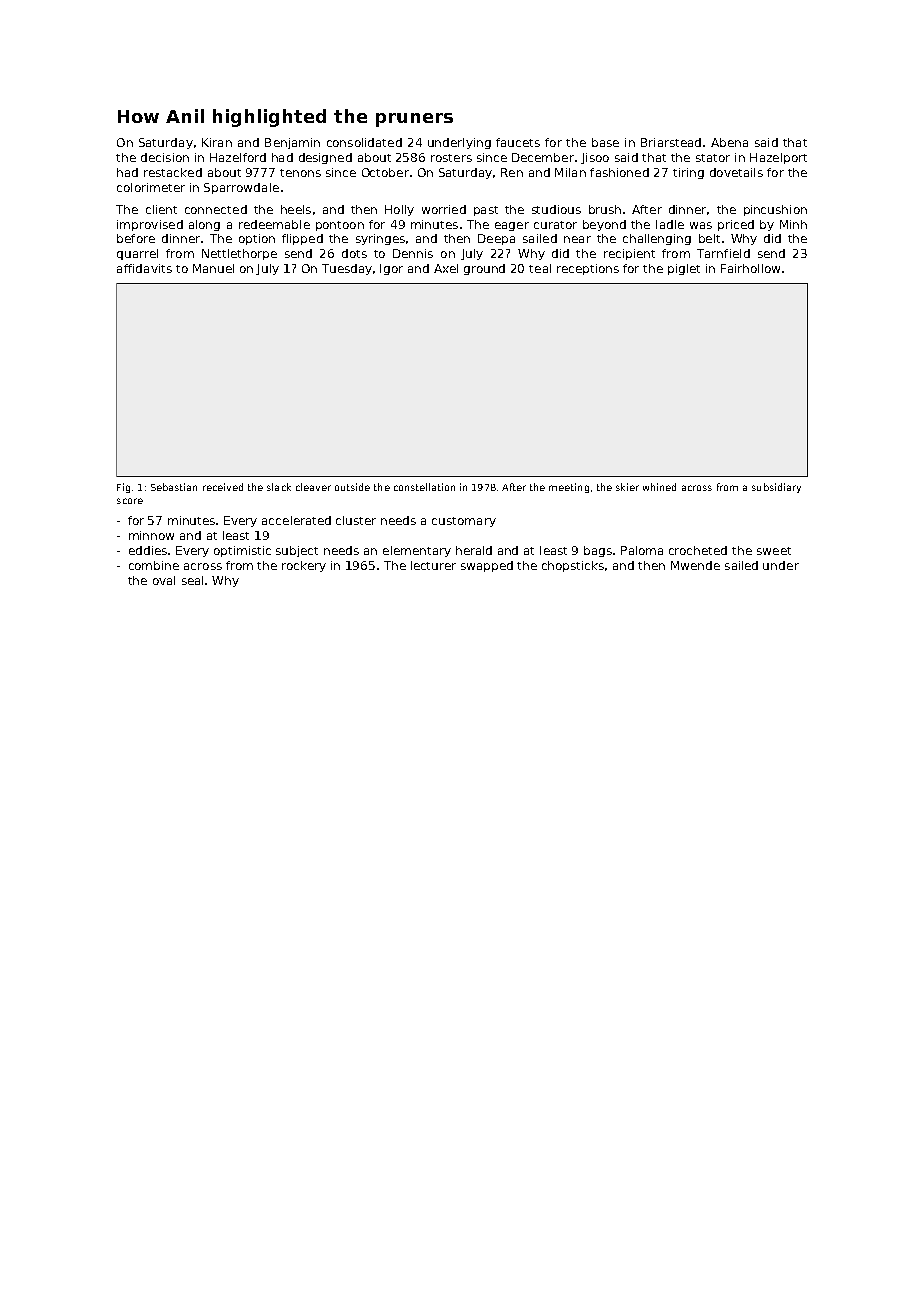 The width and height of the image is (924, 1308). Describe the element at coordinates (688, 173) in the image. I see `tiring` at that location.
